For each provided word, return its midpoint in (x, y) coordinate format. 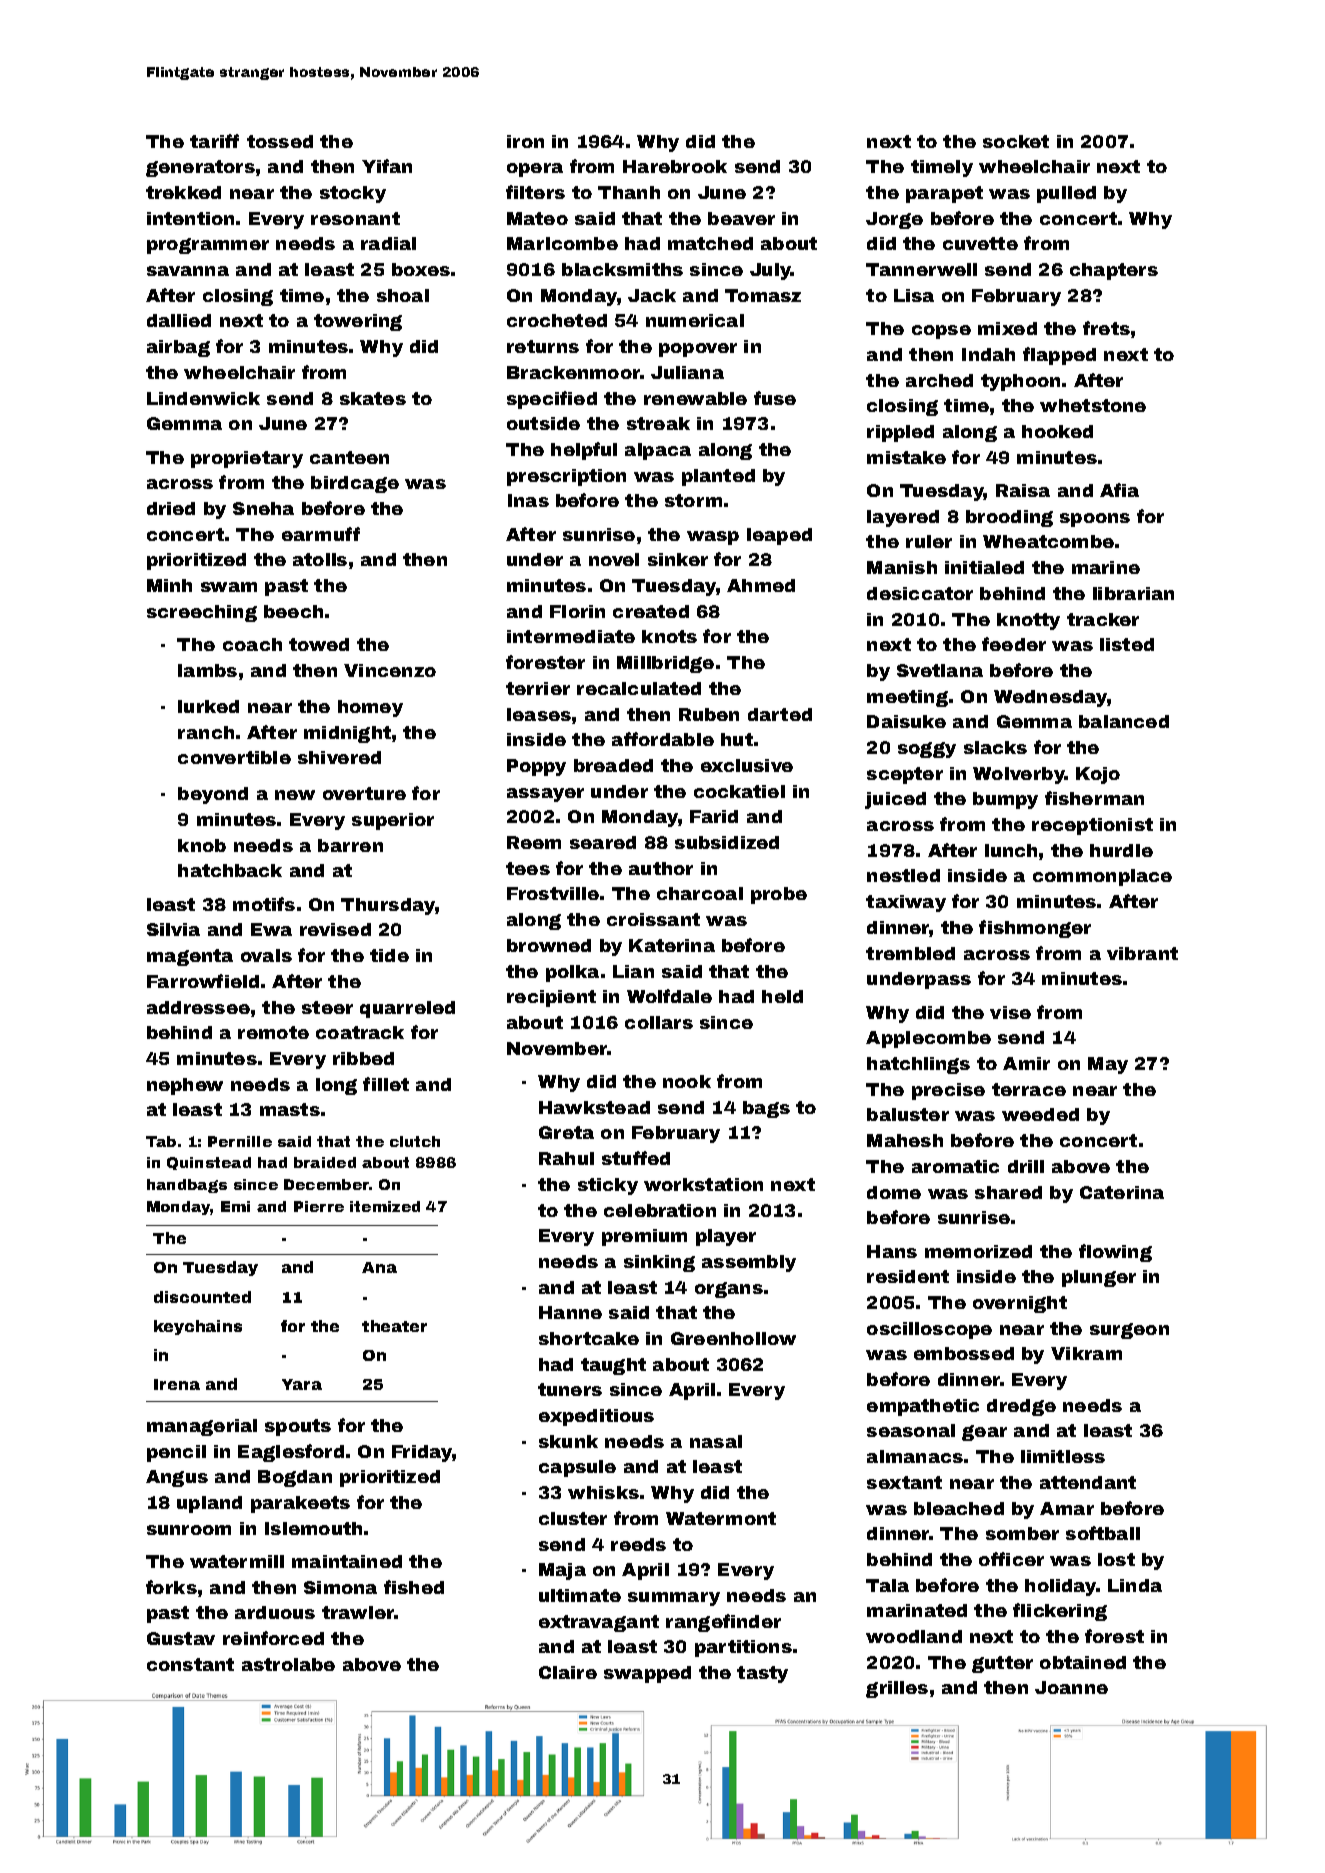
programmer (208, 246)
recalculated (639, 688)
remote (273, 1032)
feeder (1014, 644)
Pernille (240, 1141)
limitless (1063, 1456)
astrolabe (288, 1664)
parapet (944, 194)
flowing (1115, 1253)
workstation (703, 1184)
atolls (320, 559)
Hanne (570, 1312)
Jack (652, 295)
